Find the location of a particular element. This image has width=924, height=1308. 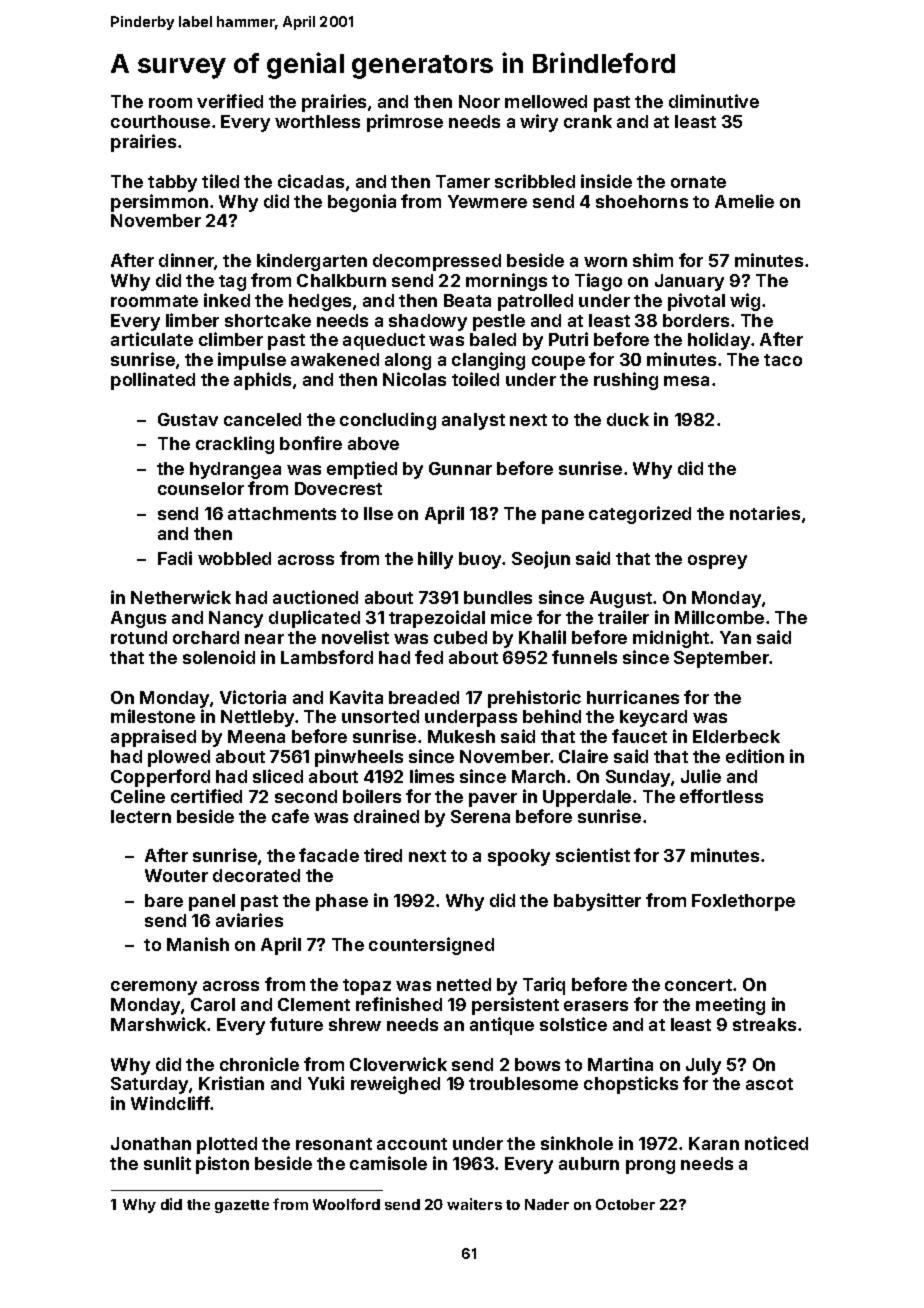

decorated is located at coordinates (256, 875).
